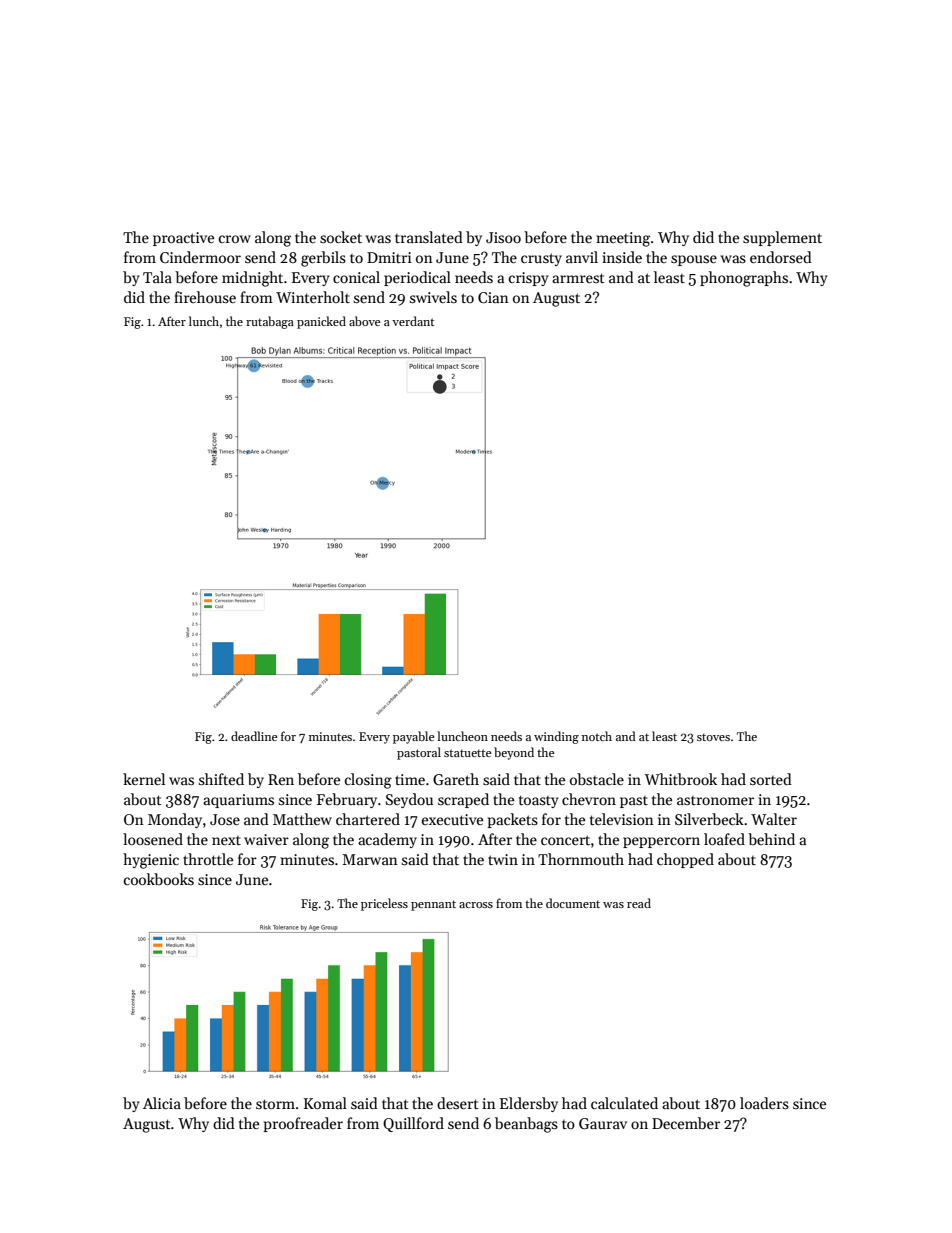  Describe the element at coordinates (458, 1103) in the page. I see `desert` at that location.
